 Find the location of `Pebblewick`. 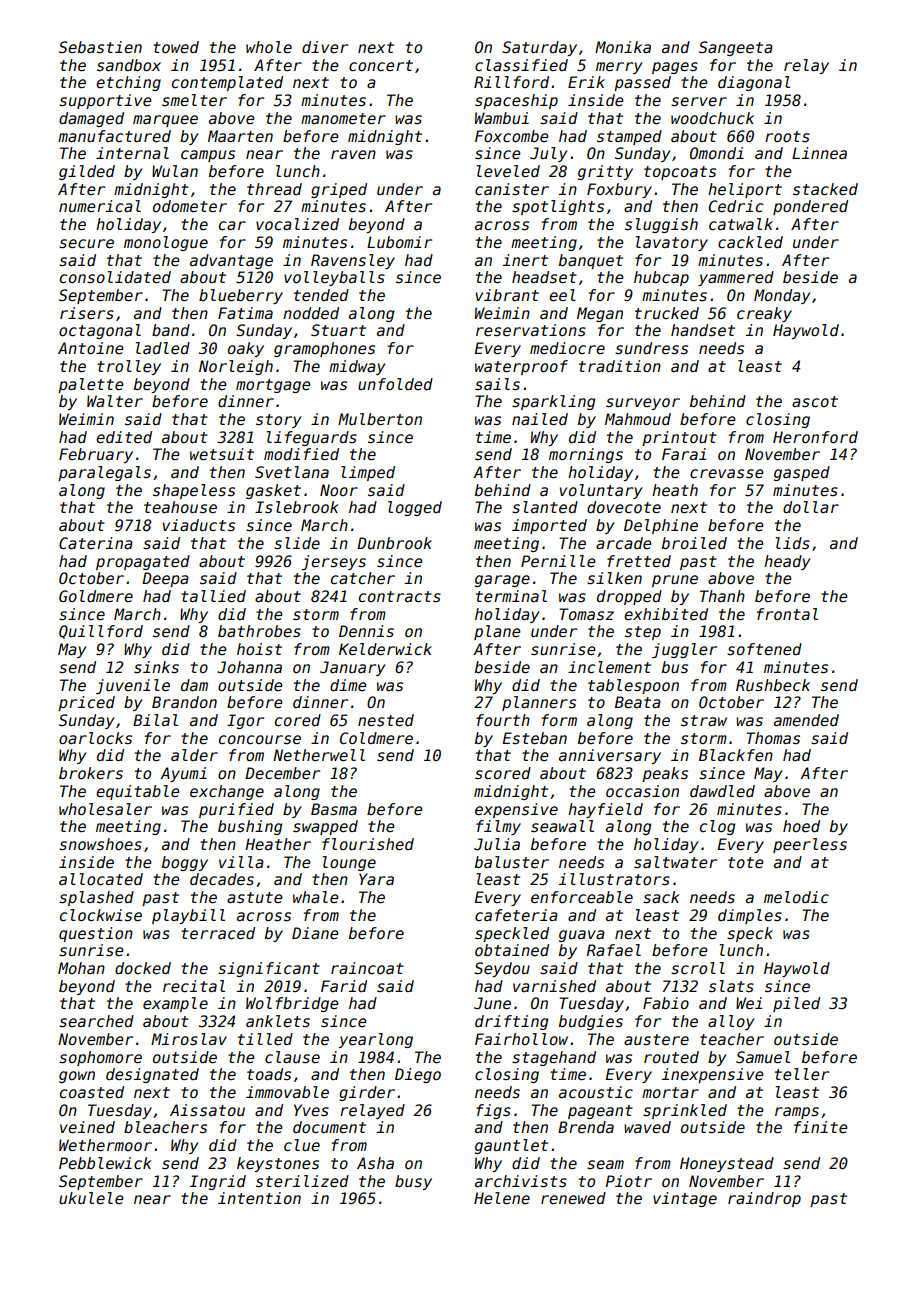

Pebblewick is located at coordinates (105, 1163).
